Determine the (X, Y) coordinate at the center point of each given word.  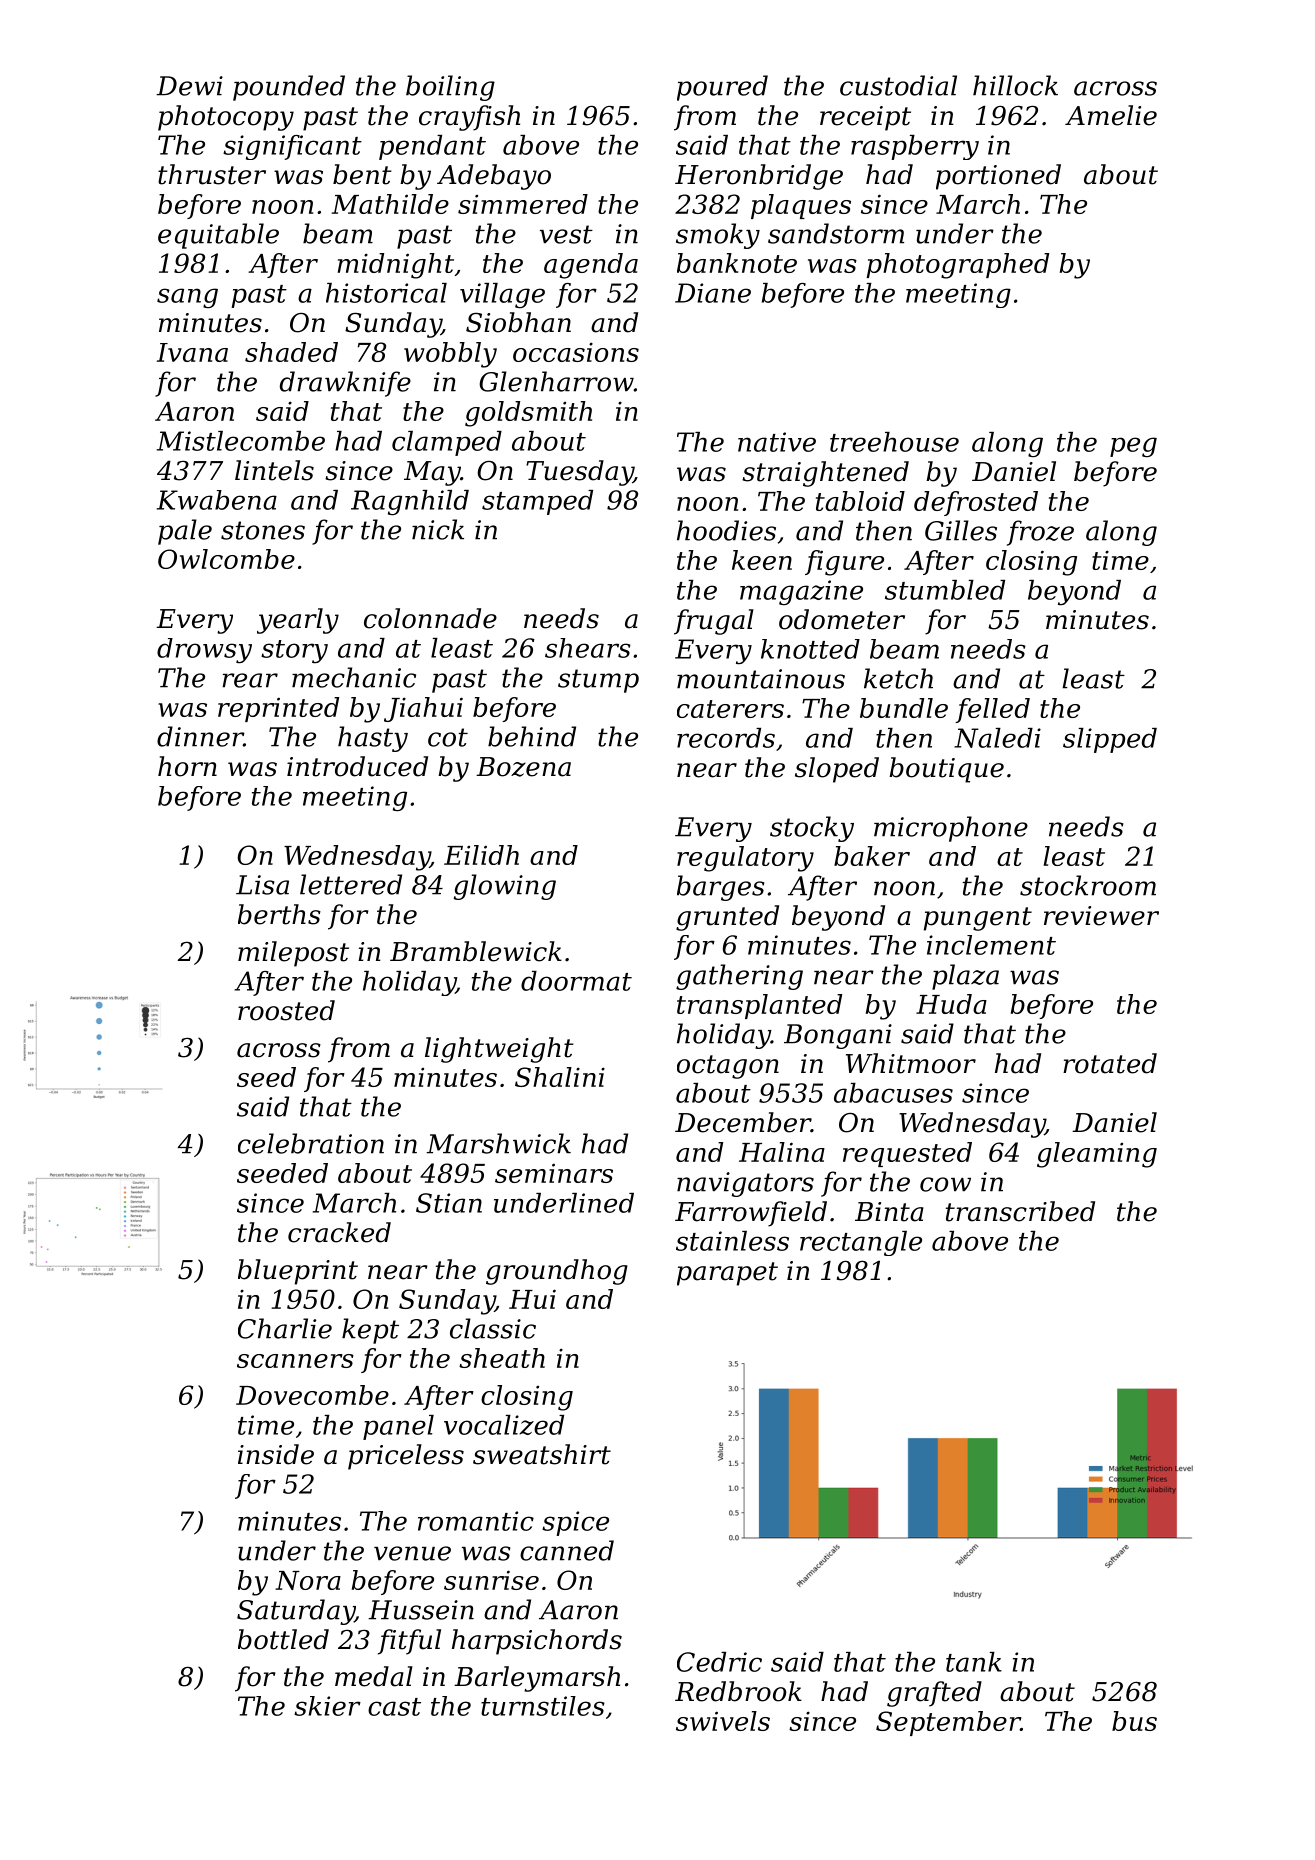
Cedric (719, 1662)
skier (327, 1706)
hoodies (726, 530)
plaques (801, 206)
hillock (1015, 85)
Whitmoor (911, 1063)
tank (974, 1662)
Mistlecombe (241, 441)
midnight (395, 266)
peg (1133, 447)
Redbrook (738, 1691)
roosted (286, 1010)
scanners (295, 1361)
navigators (745, 1184)
